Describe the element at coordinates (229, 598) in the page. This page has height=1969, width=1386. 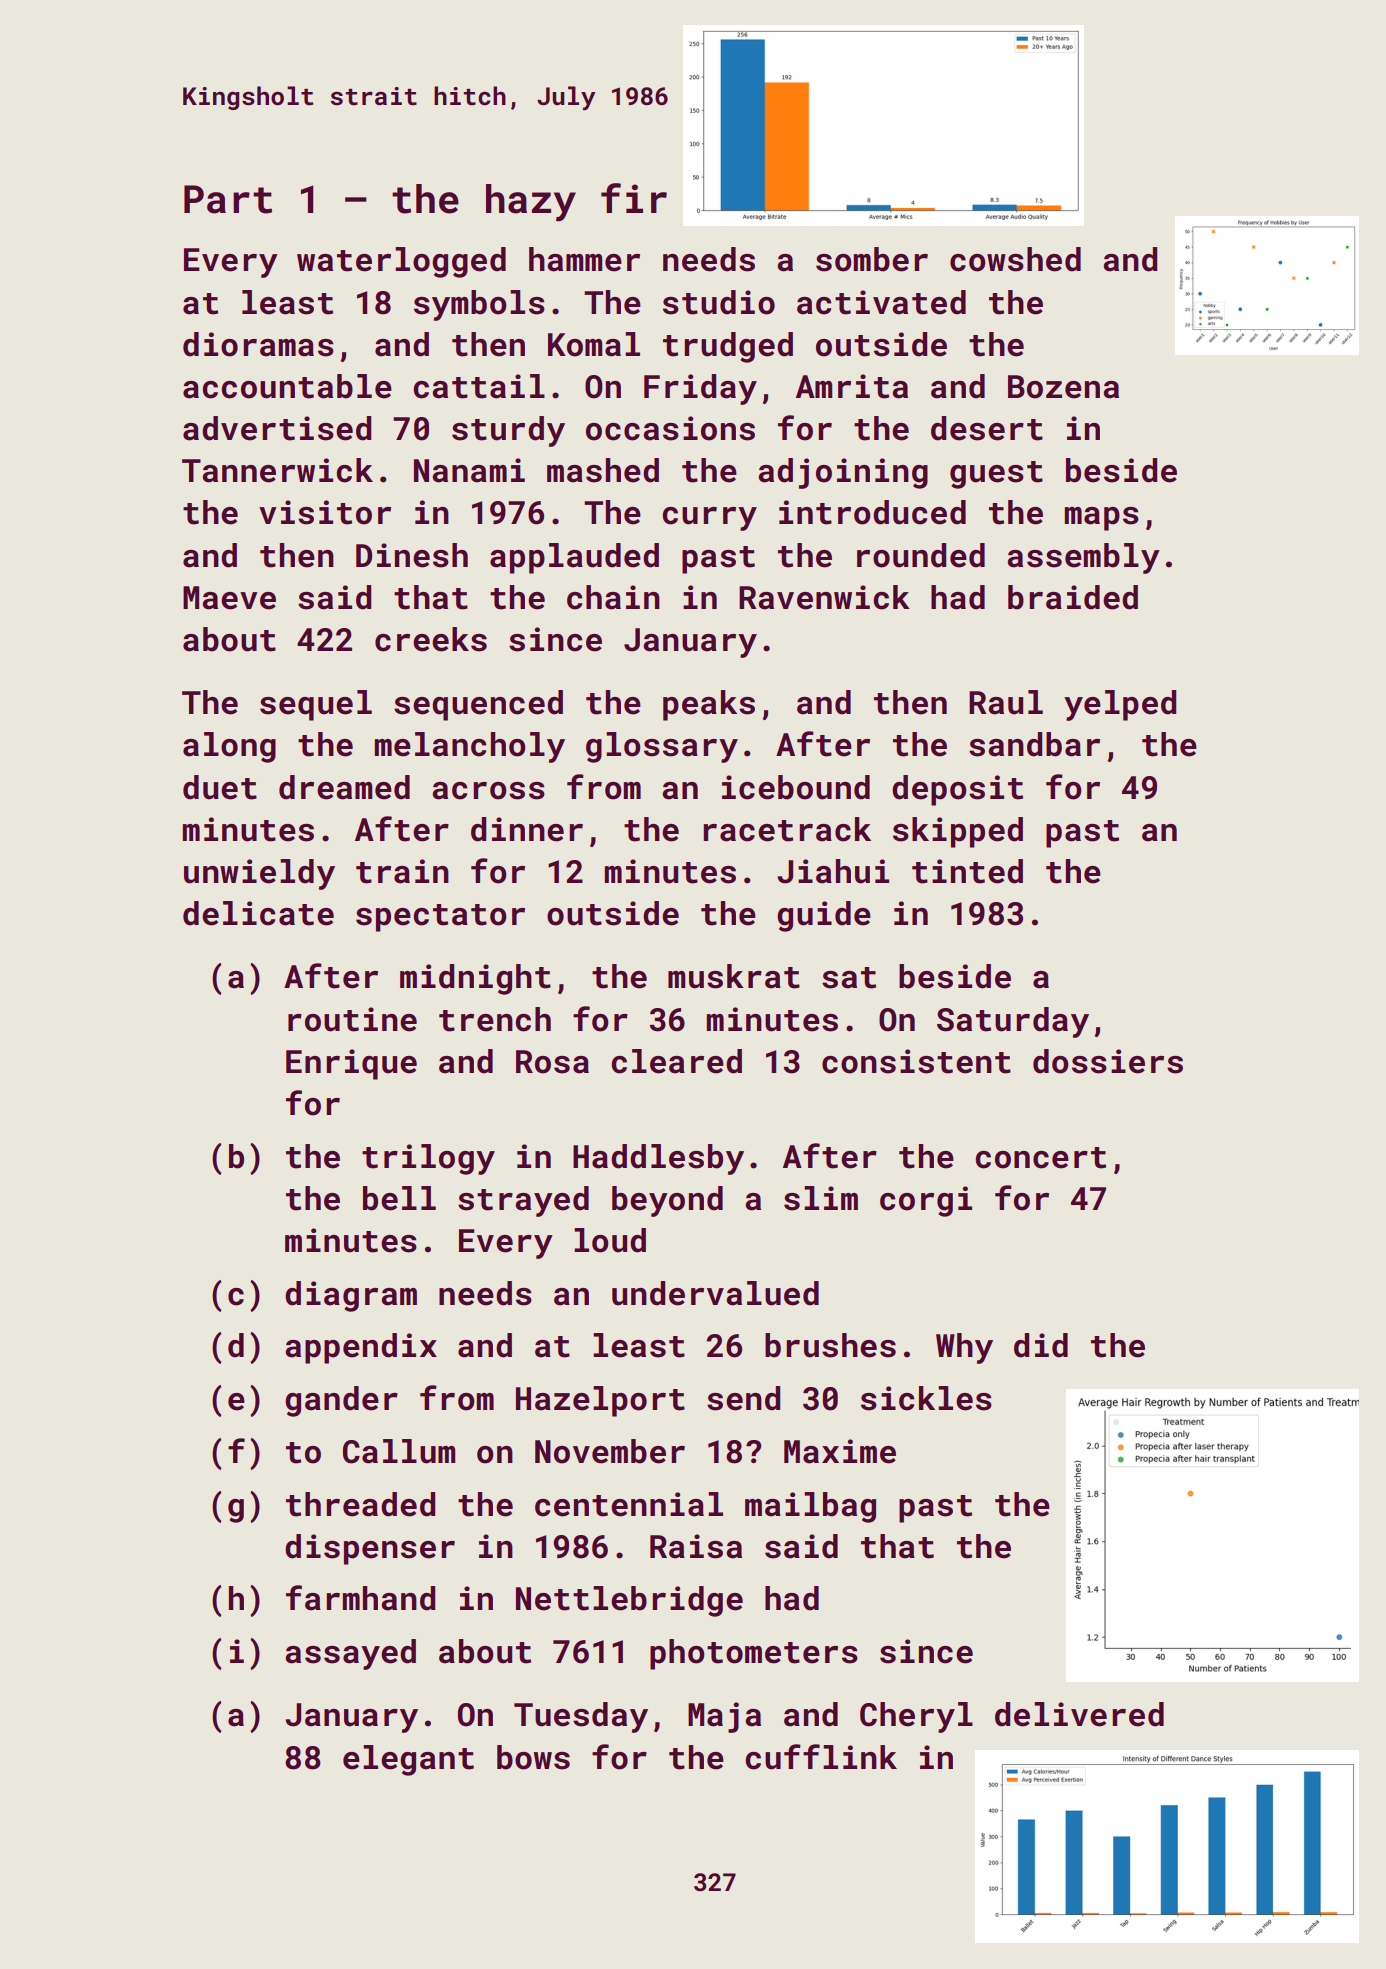
I see `Maeve` at that location.
